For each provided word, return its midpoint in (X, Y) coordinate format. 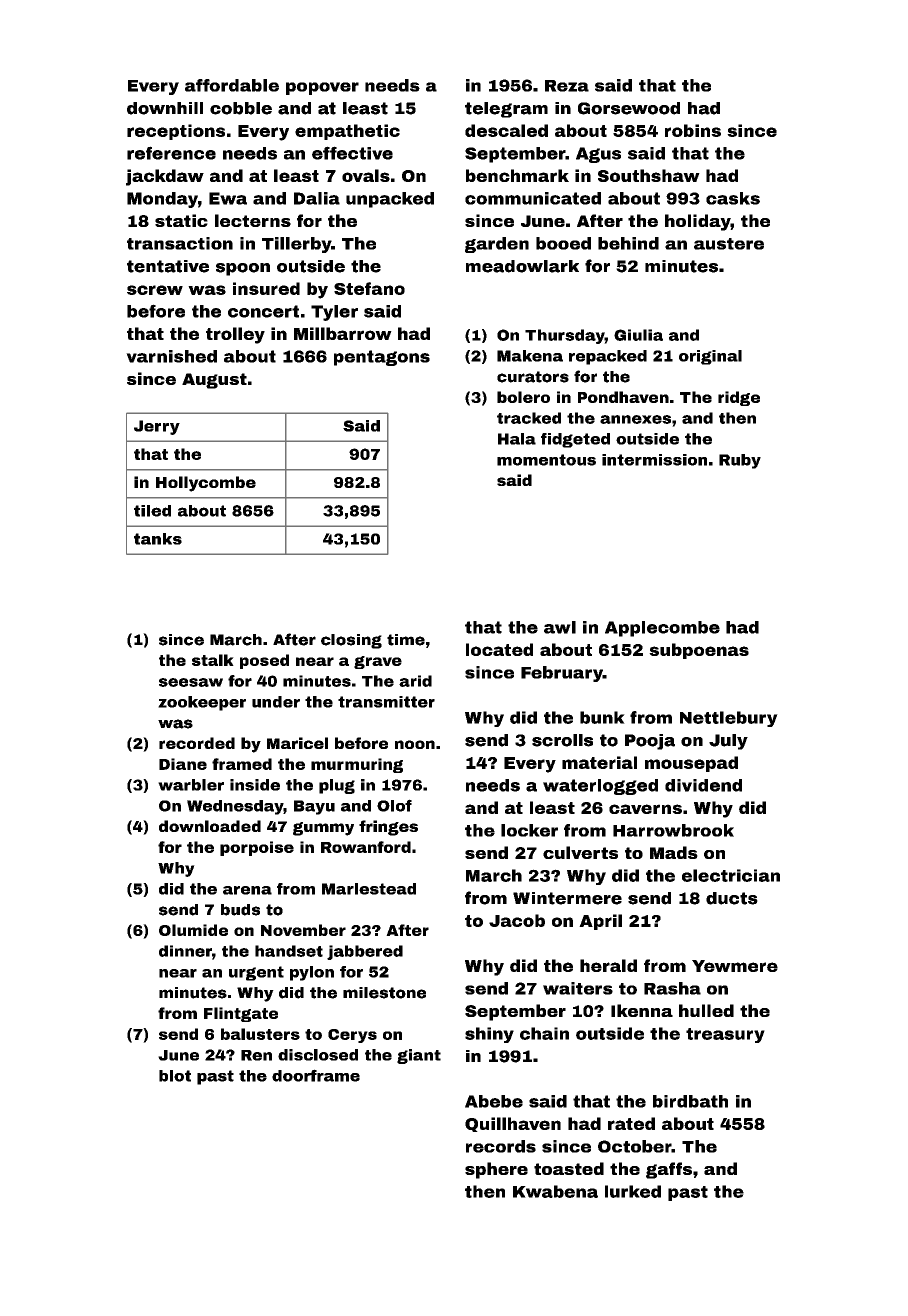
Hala (517, 439)
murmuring (357, 765)
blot (175, 1076)
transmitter (386, 702)
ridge (739, 398)
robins (693, 130)
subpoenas (699, 651)
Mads (674, 852)
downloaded (210, 826)
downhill (165, 108)
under (276, 702)
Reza (567, 86)
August (214, 381)
